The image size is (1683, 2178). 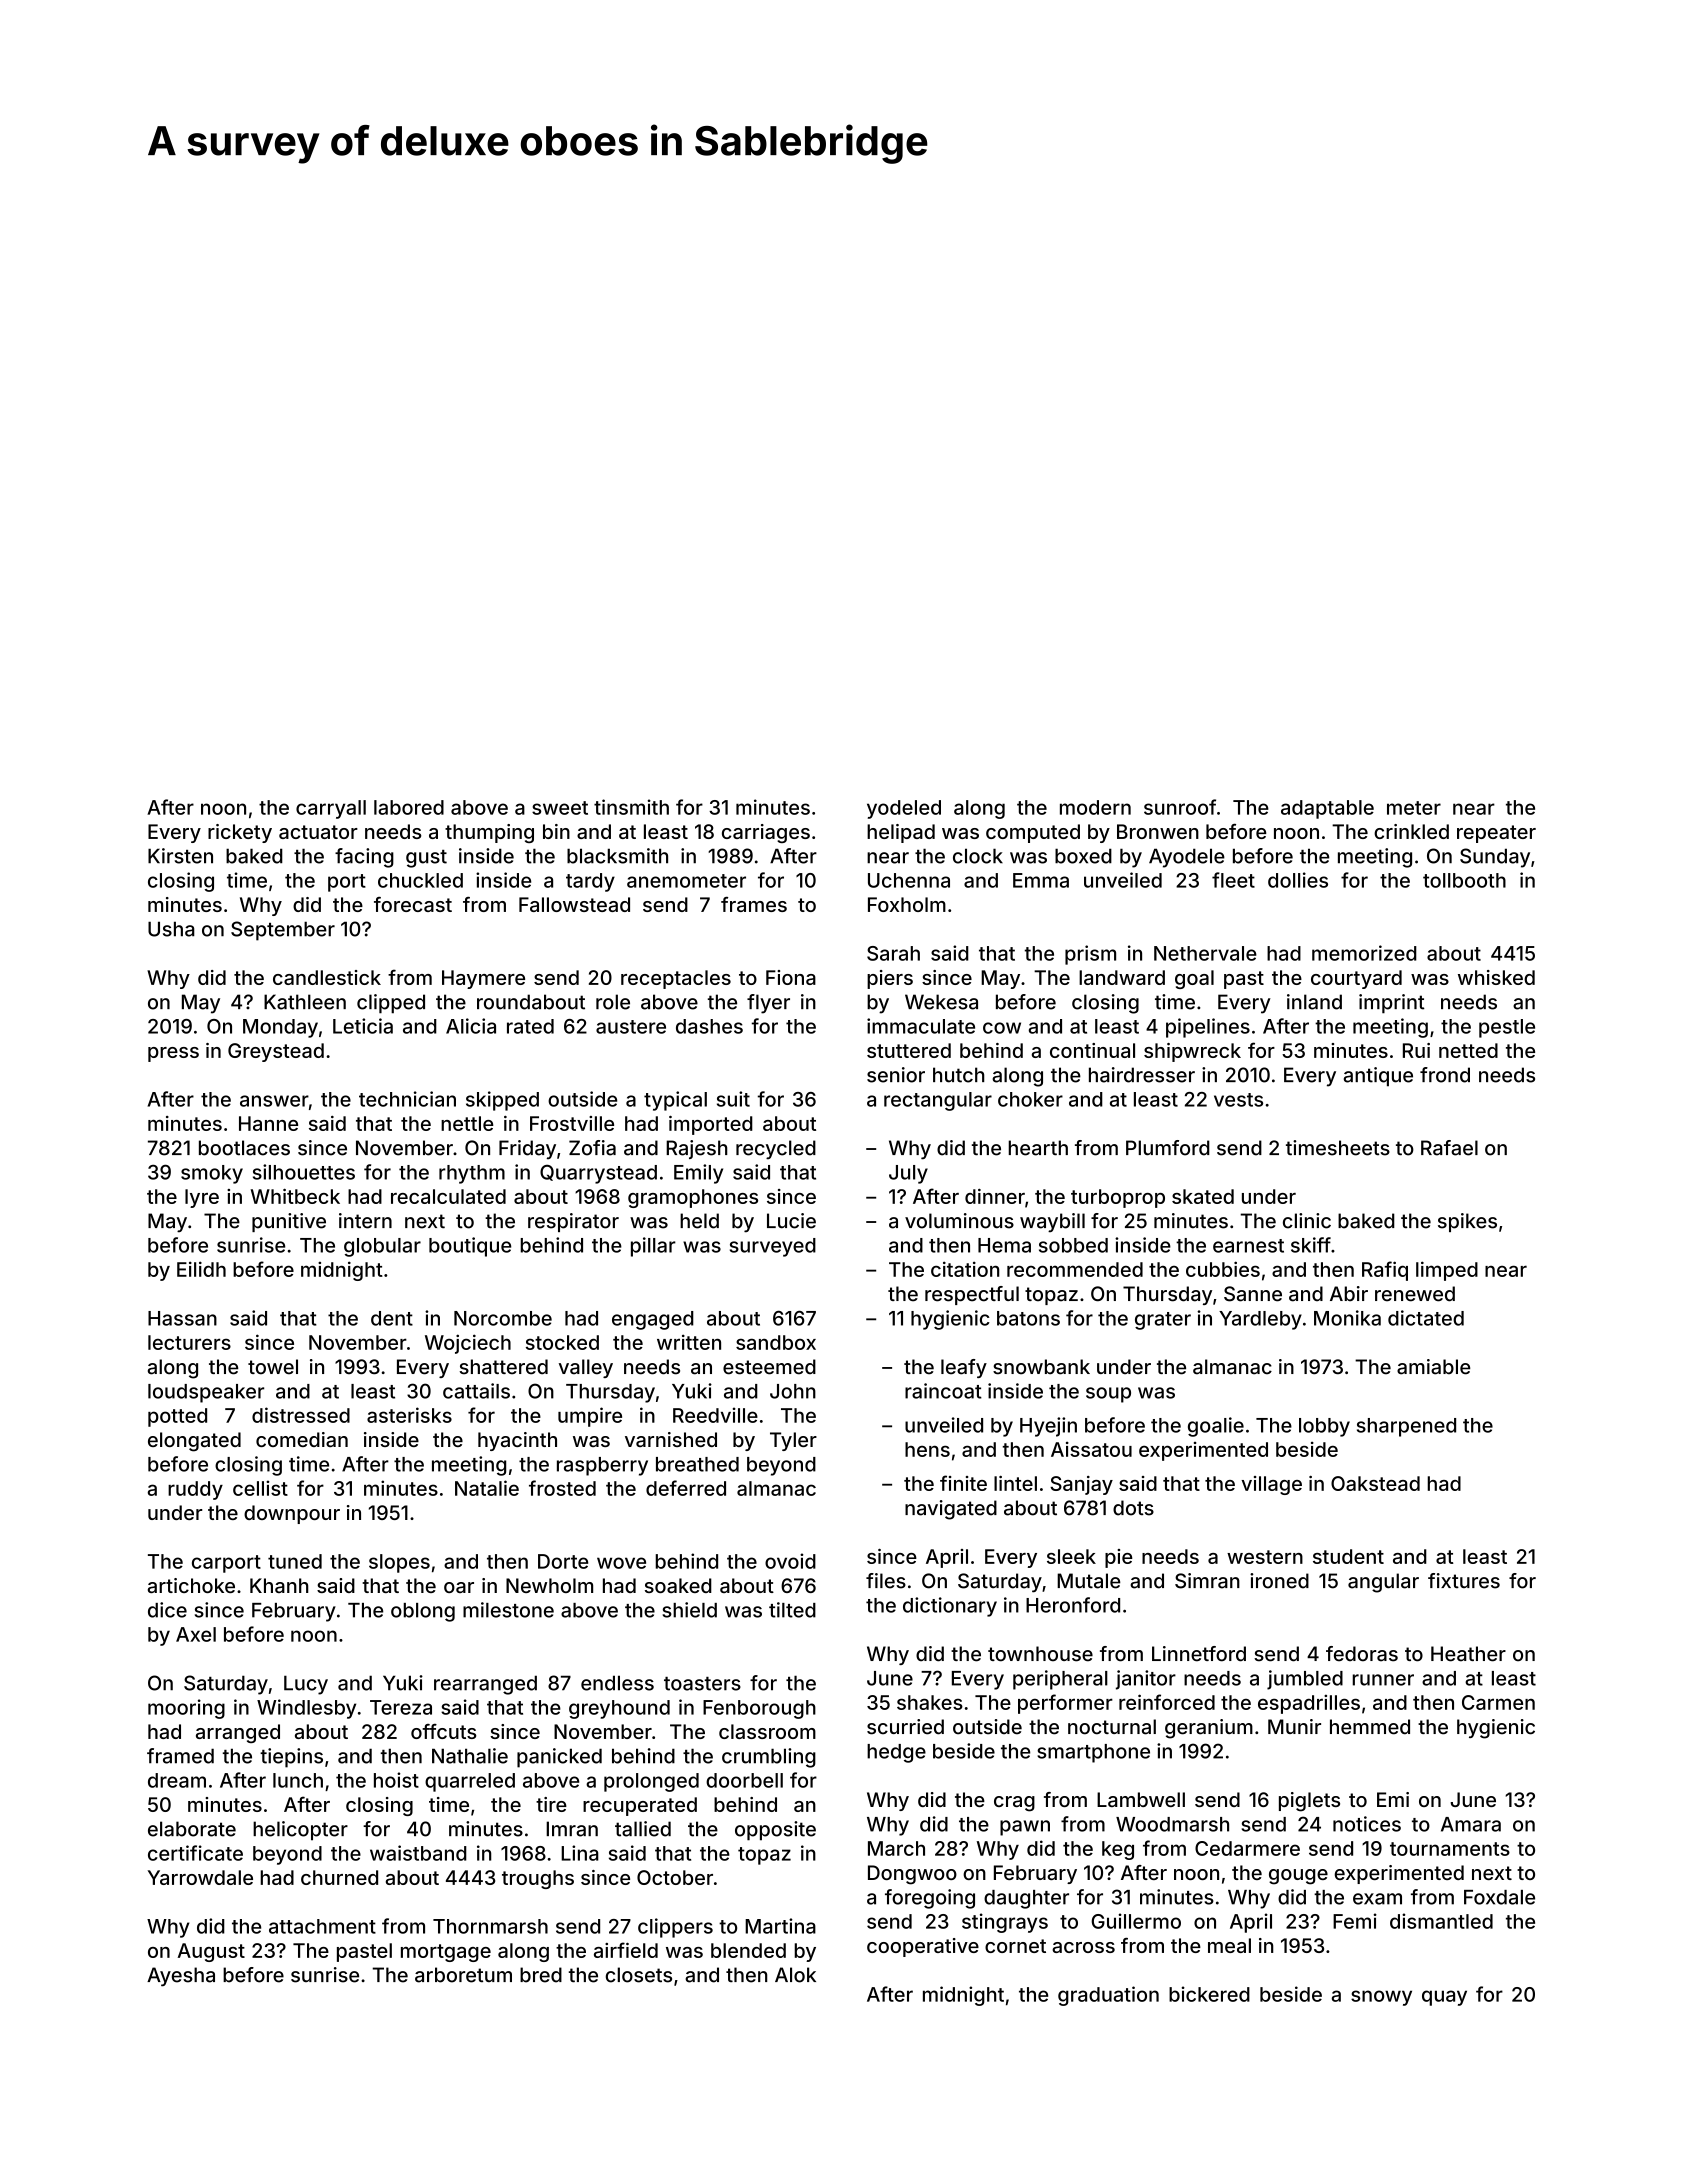 What do you see at coordinates (194, 1442) in the document?
I see `elongated` at bounding box center [194, 1442].
